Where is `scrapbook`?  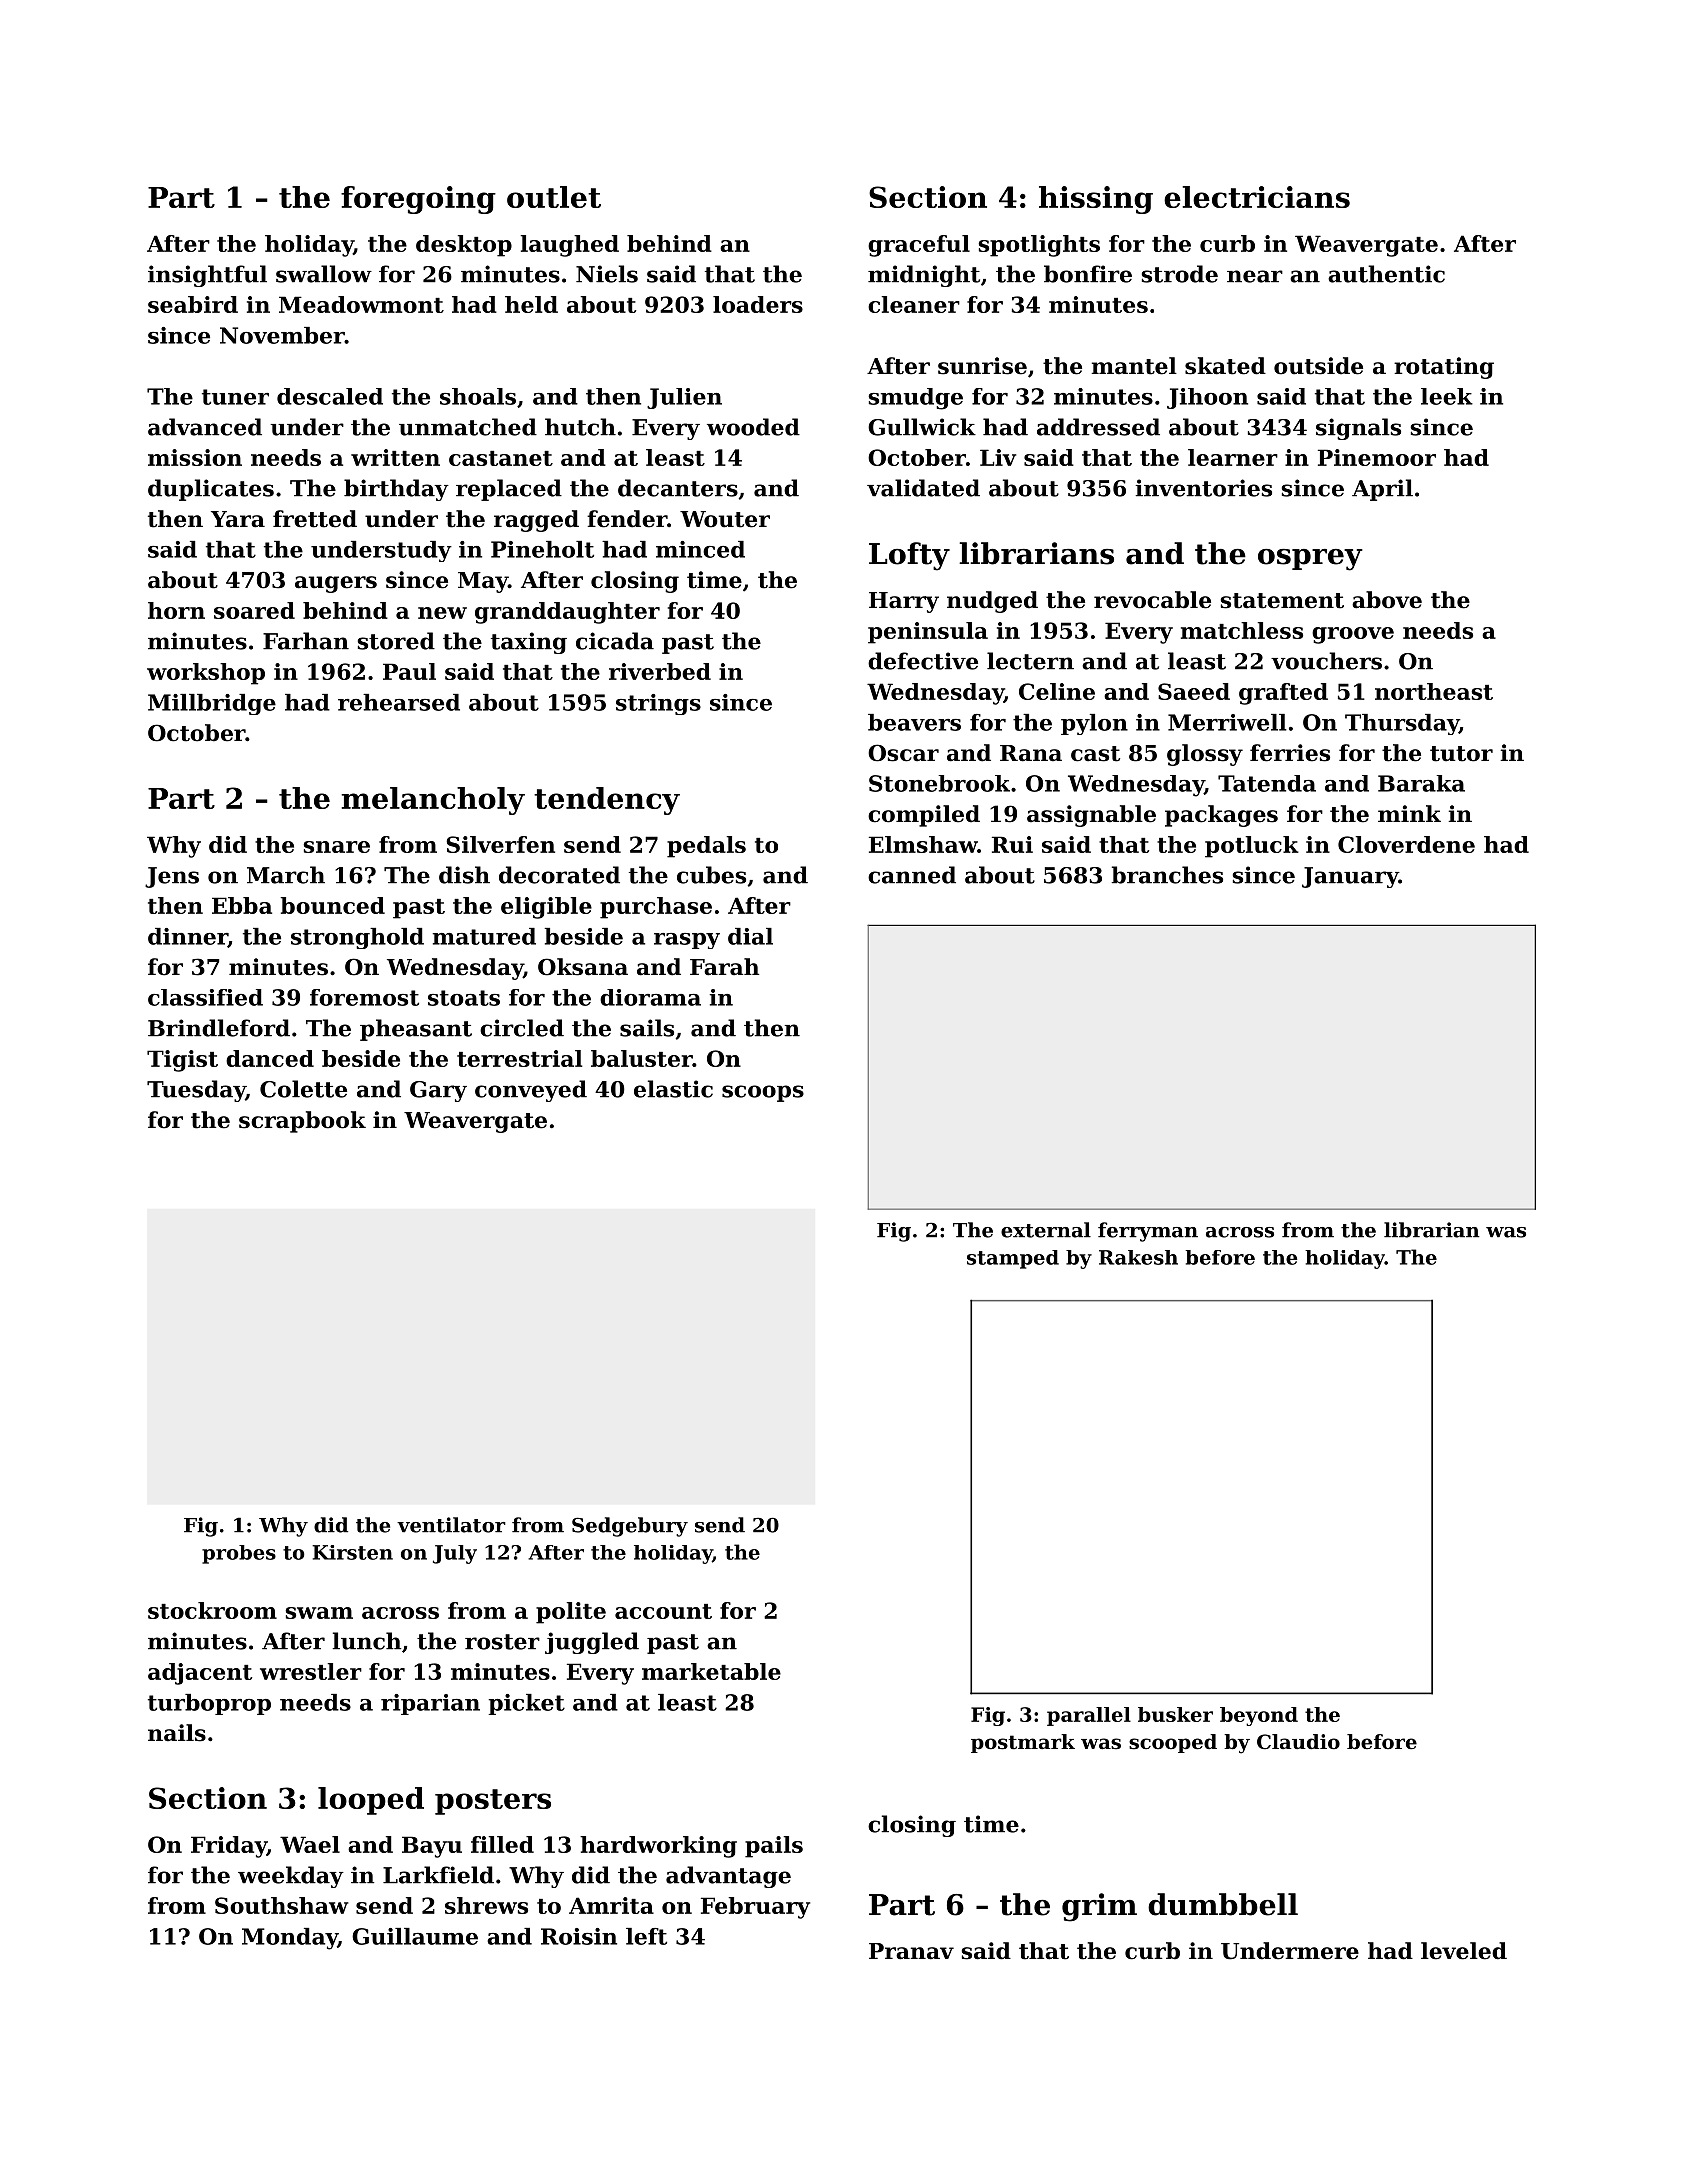 scrapbook is located at coordinates (302, 1122).
